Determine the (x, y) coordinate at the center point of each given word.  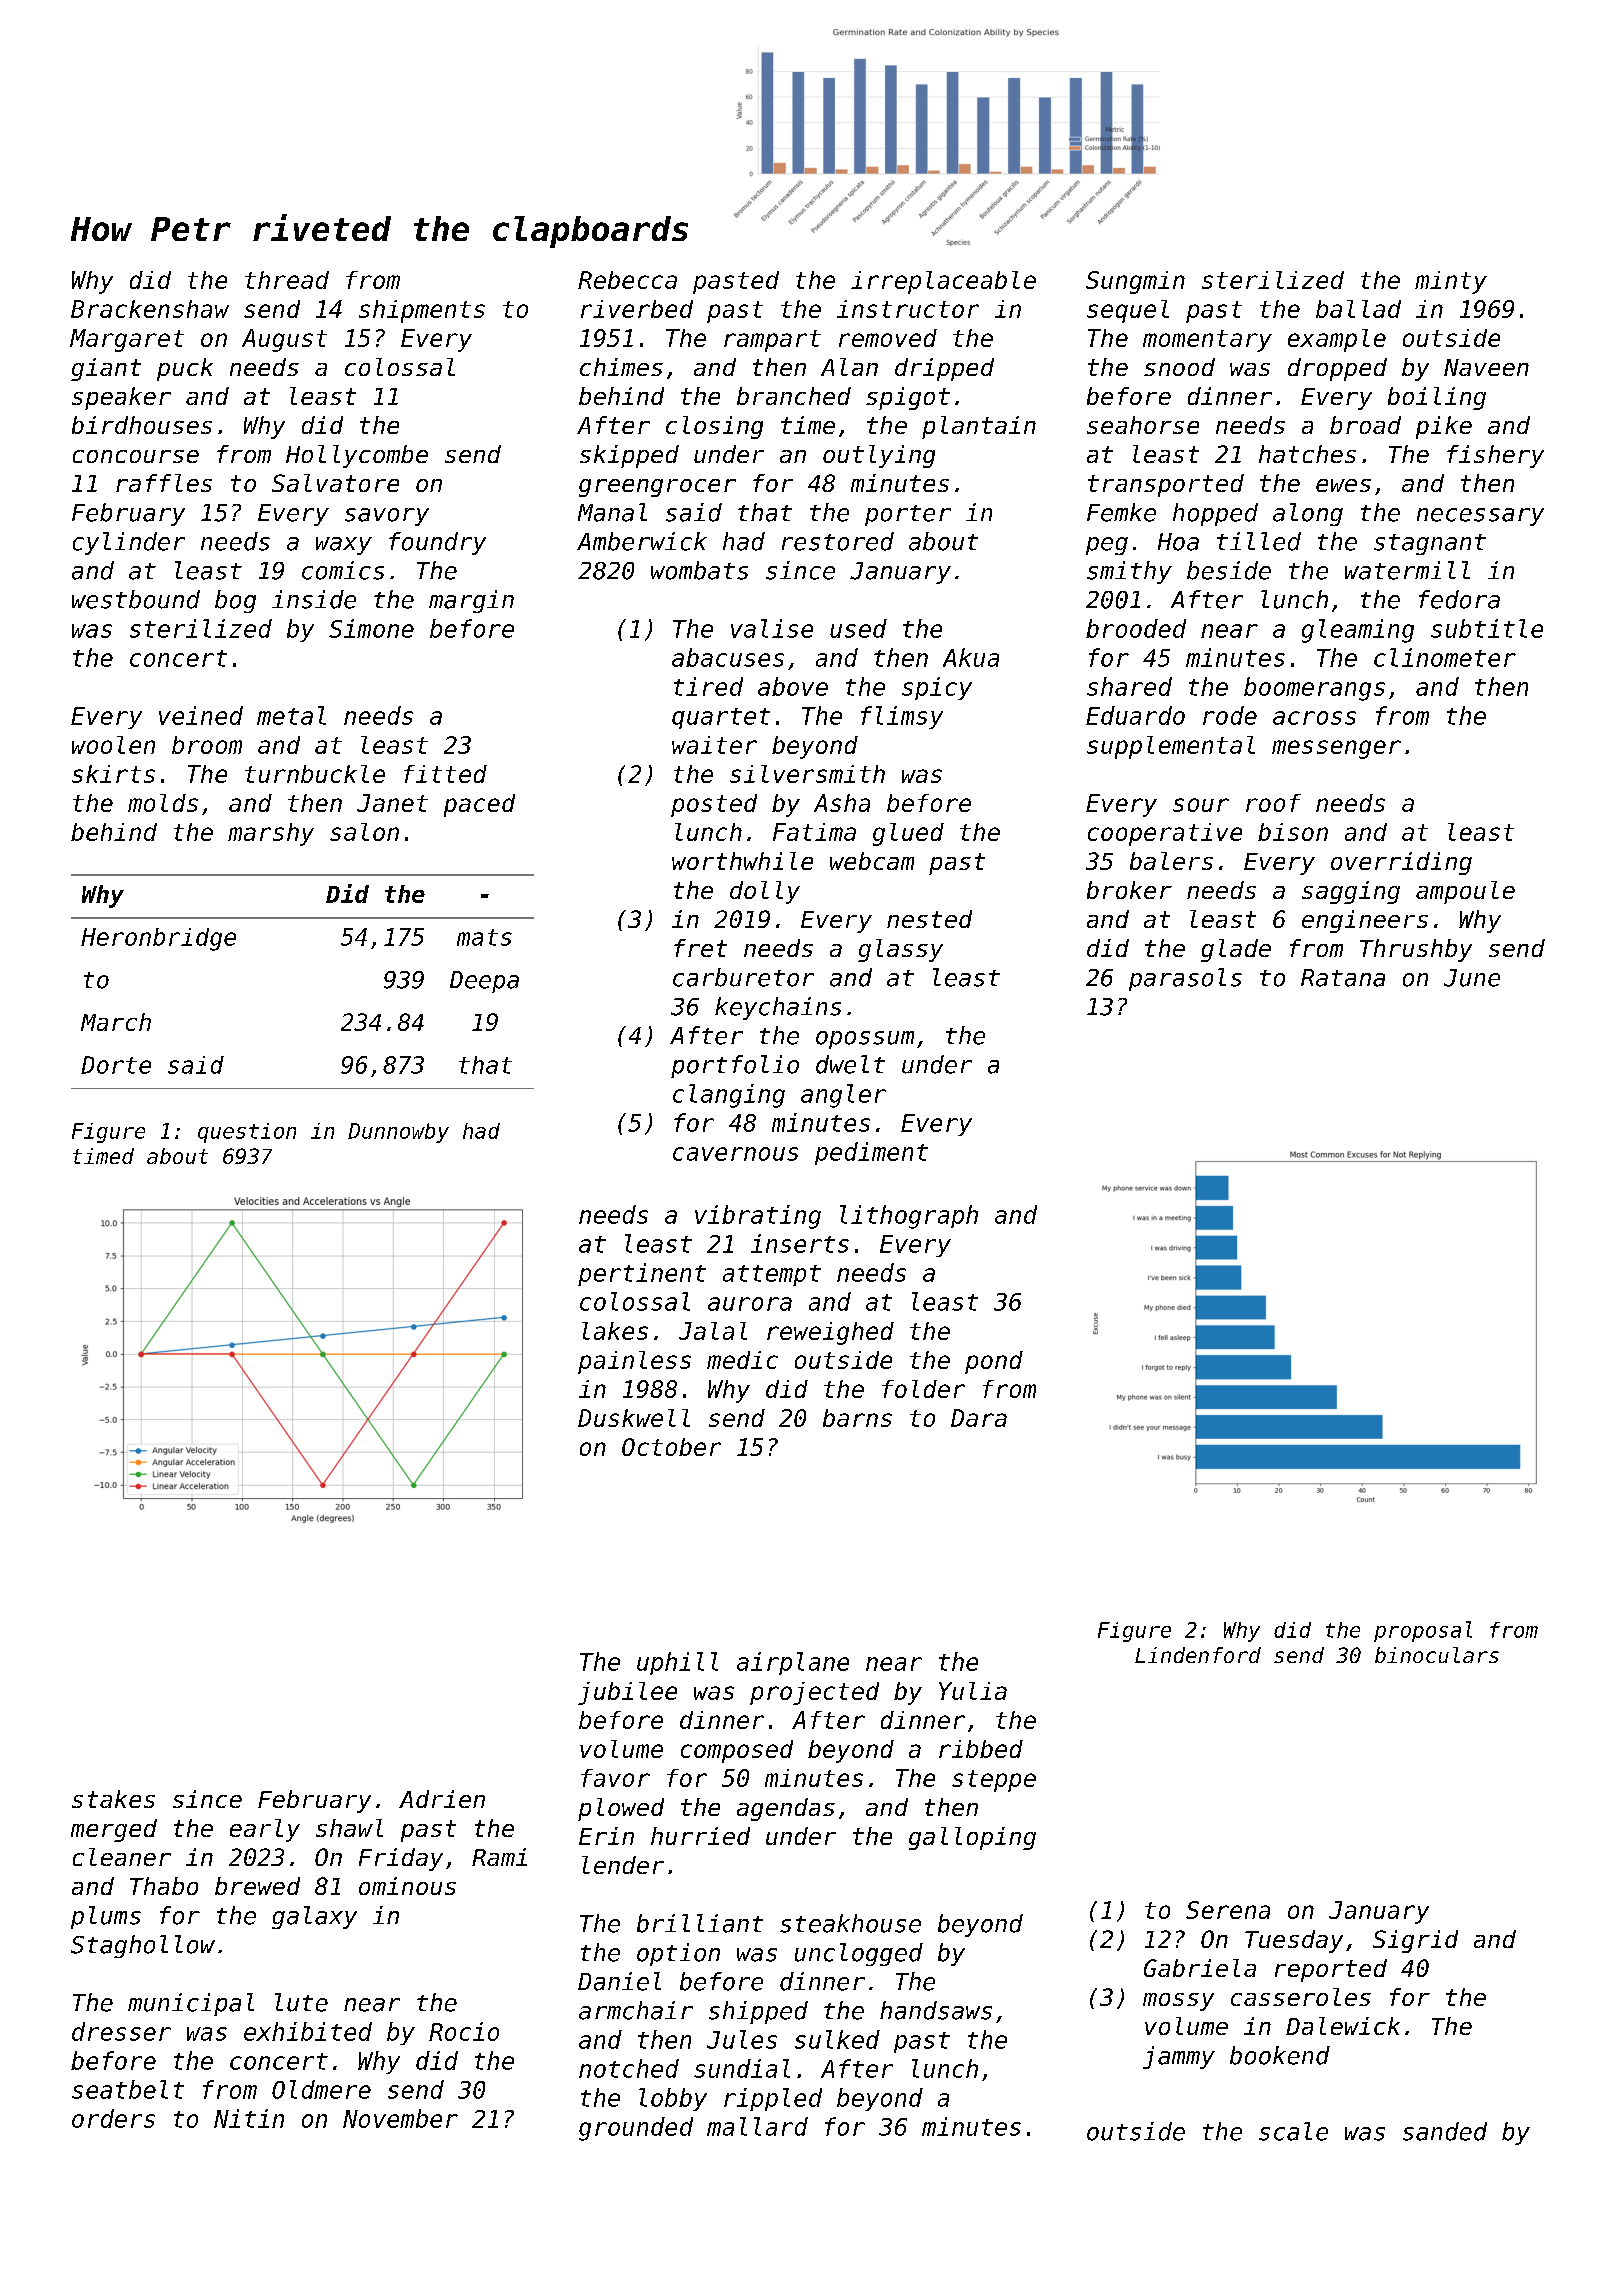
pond (994, 1362)
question (247, 1133)
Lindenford (1198, 1655)
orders (113, 2118)
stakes (113, 1799)
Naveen (1486, 367)
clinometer (1445, 657)
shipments (422, 311)
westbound (136, 599)
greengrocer (657, 488)
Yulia (973, 1691)
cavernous (735, 1154)
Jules (742, 2039)
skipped (629, 456)
